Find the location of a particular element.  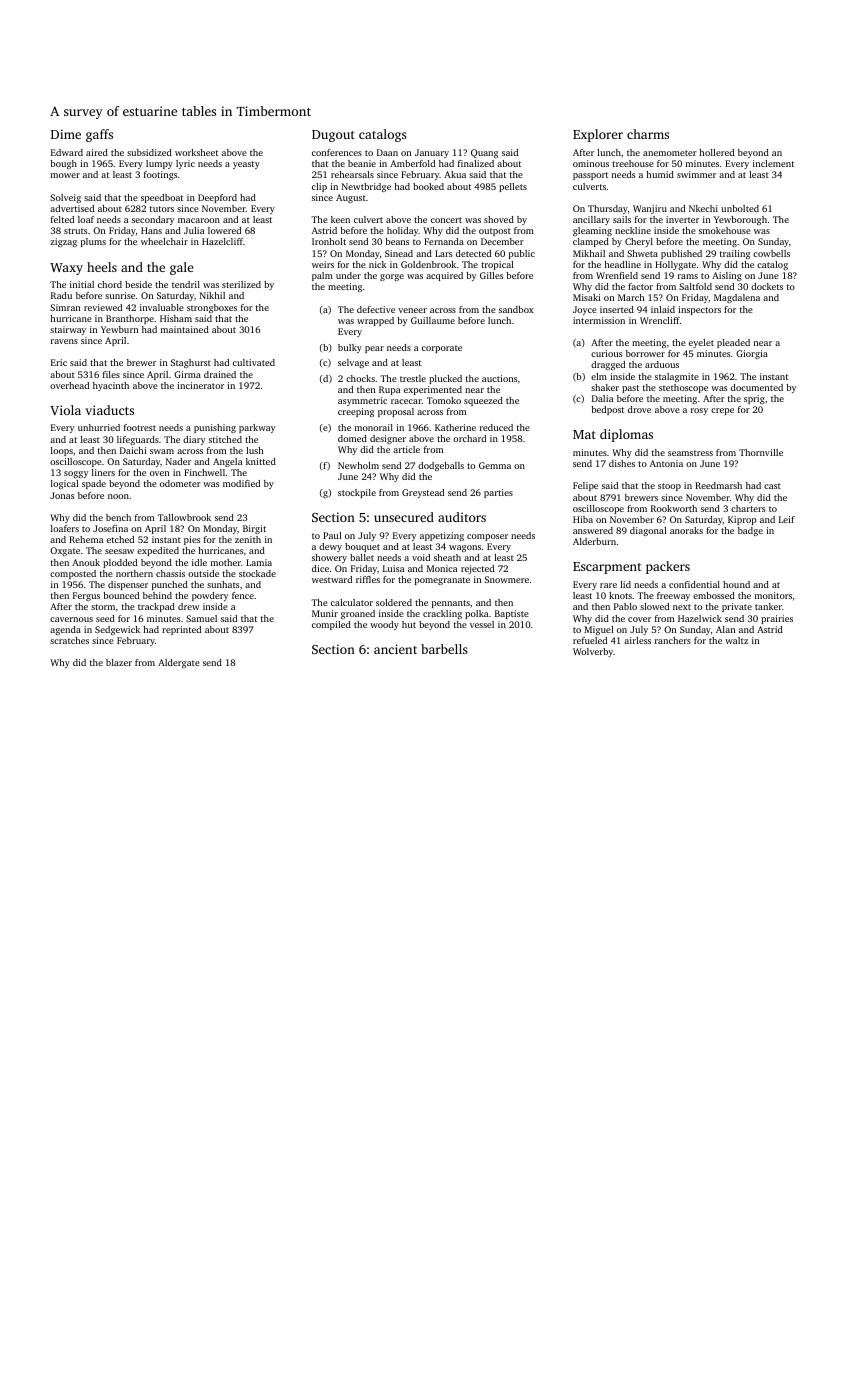

rams is located at coordinates (688, 276).
